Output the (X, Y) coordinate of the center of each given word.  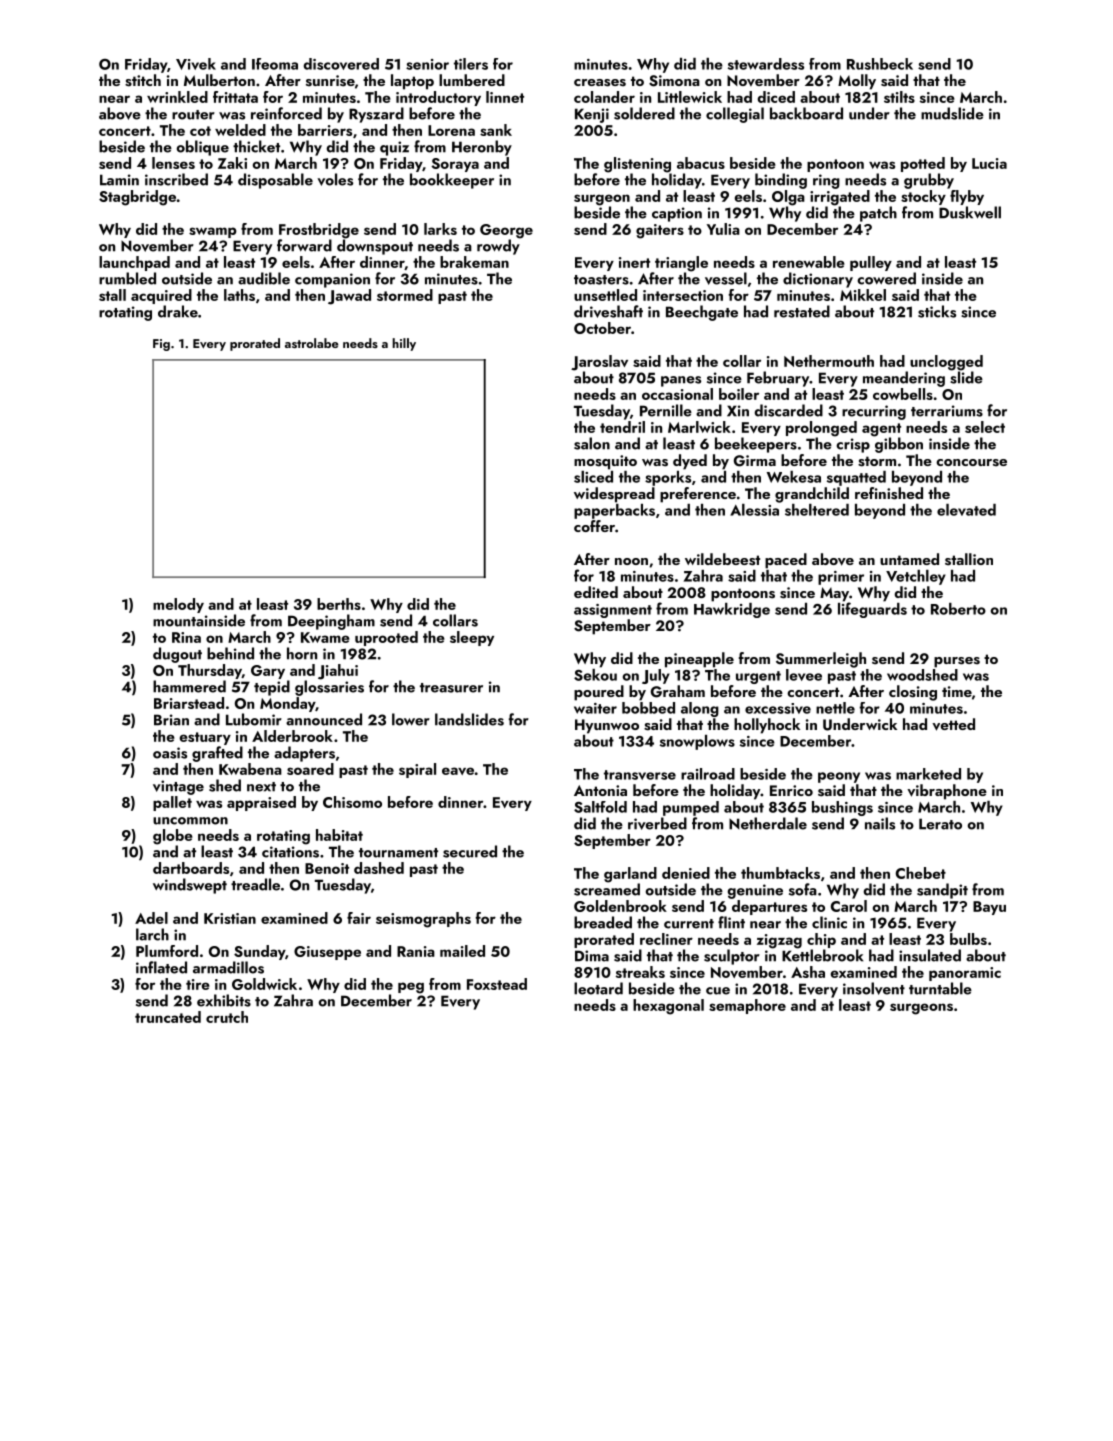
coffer (594, 526)
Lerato (940, 824)
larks (440, 229)
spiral (417, 770)
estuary (205, 738)
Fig (161, 345)
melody (178, 605)
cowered (886, 278)
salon (592, 443)
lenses (173, 163)
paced (786, 561)
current (689, 924)
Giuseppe (327, 953)
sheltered (817, 510)
